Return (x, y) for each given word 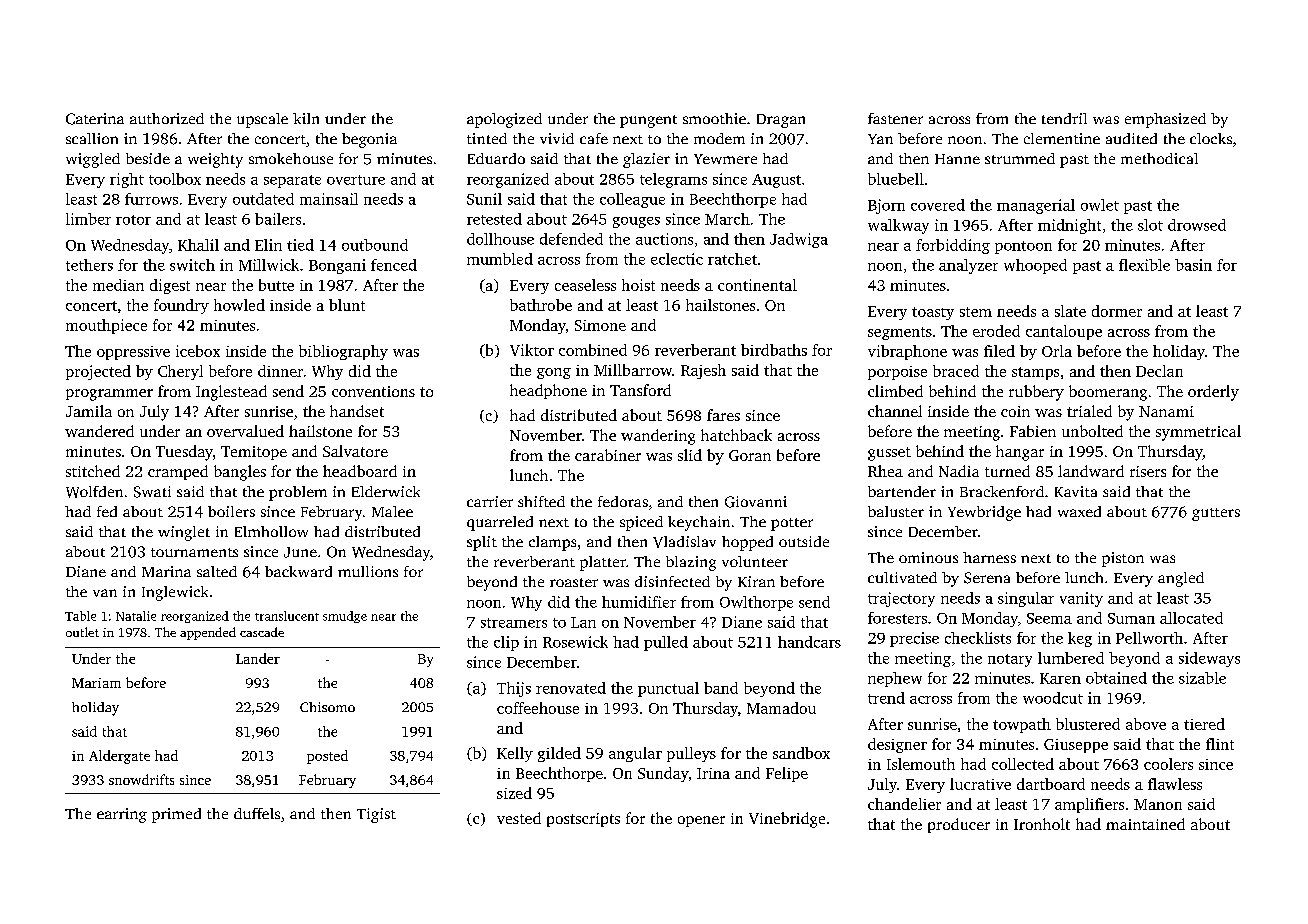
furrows (151, 199)
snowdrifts (141, 779)
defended (571, 239)
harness (989, 557)
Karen (1060, 678)
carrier (490, 501)
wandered (99, 431)
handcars (809, 642)
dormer (1117, 311)
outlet (82, 632)
